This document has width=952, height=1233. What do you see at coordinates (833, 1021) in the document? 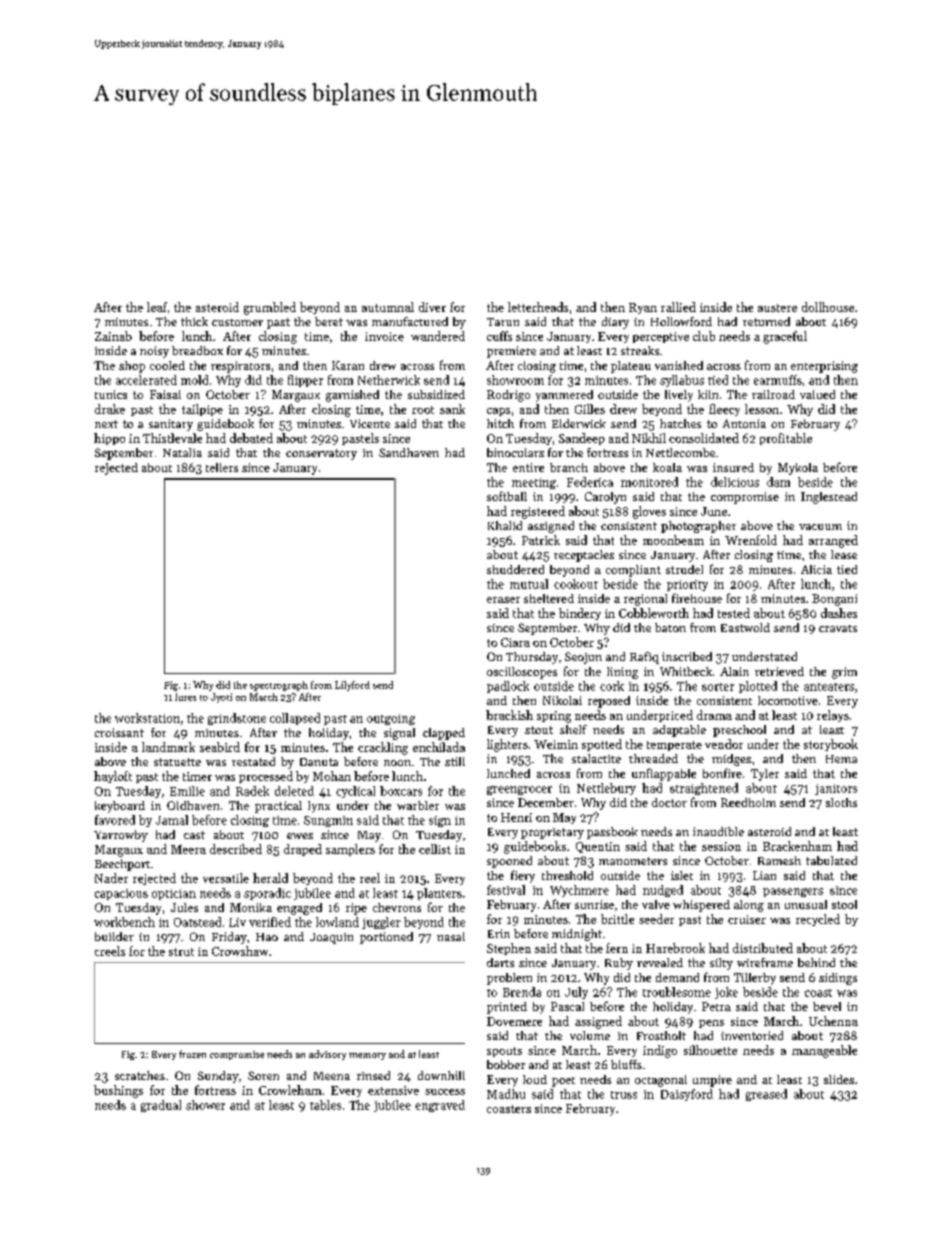
I see `Uchenna` at bounding box center [833, 1021].
